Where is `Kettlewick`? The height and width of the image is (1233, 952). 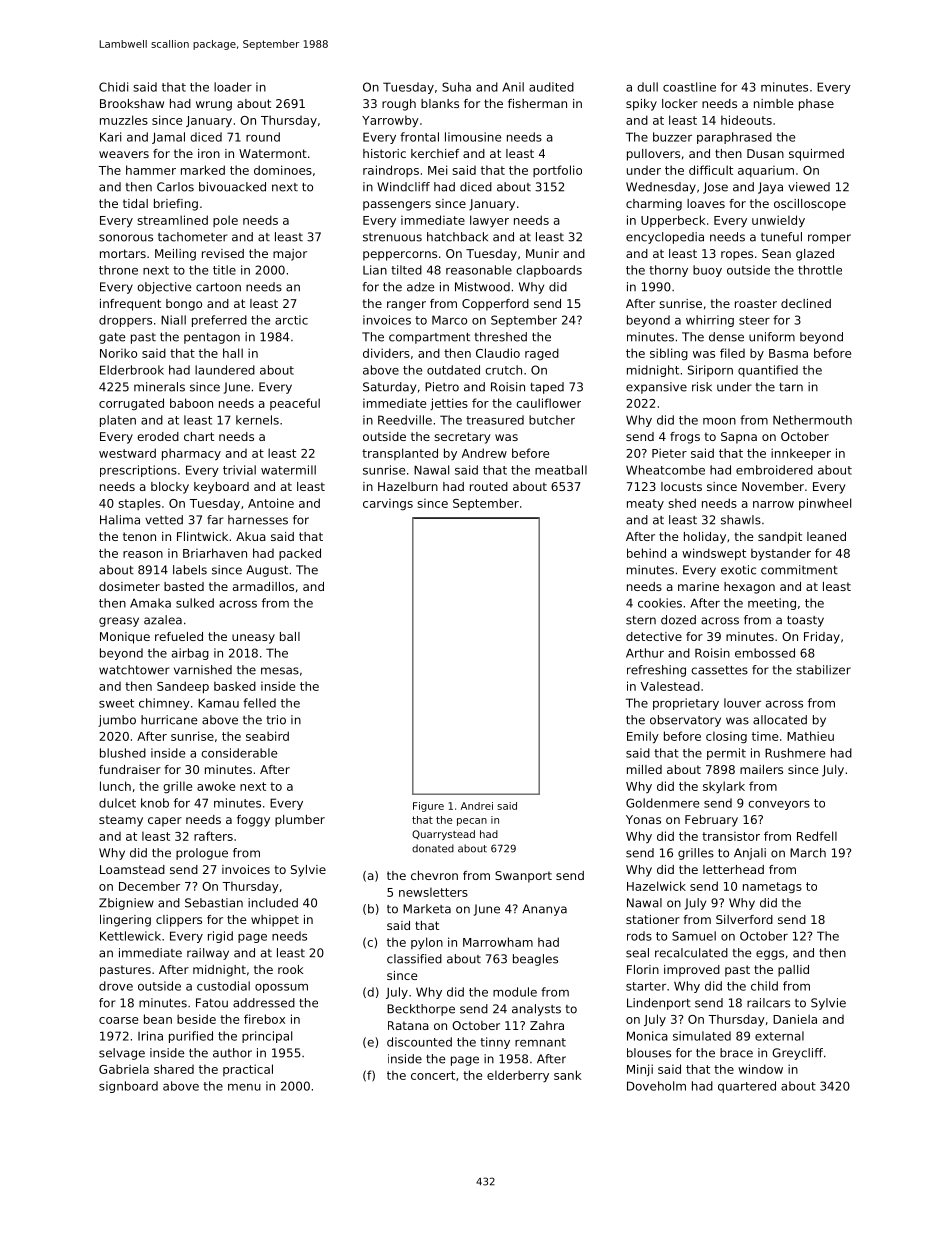
Kettlewick is located at coordinates (130, 936).
